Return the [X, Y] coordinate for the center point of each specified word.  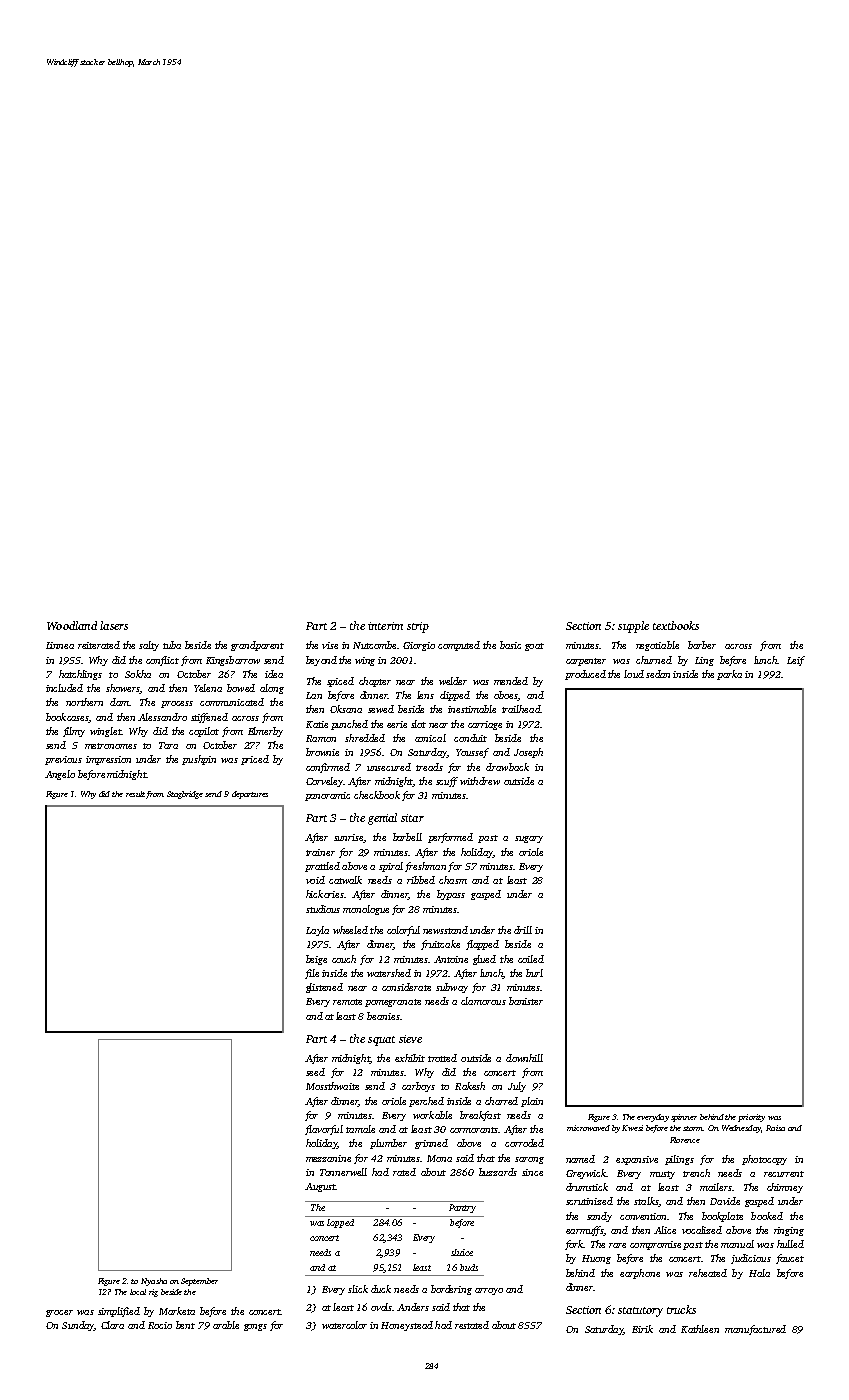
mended [511, 681]
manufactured [755, 1330]
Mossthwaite [332, 1086]
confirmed [328, 768]
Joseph [528, 753]
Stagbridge [185, 795]
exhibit [410, 1058]
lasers [114, 625]
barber [702, 645]
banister [526, 1001]
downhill [524, 1058]
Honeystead [407, 1326]
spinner [684, 1118]
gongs [255, 1327]
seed [315, 1072]
